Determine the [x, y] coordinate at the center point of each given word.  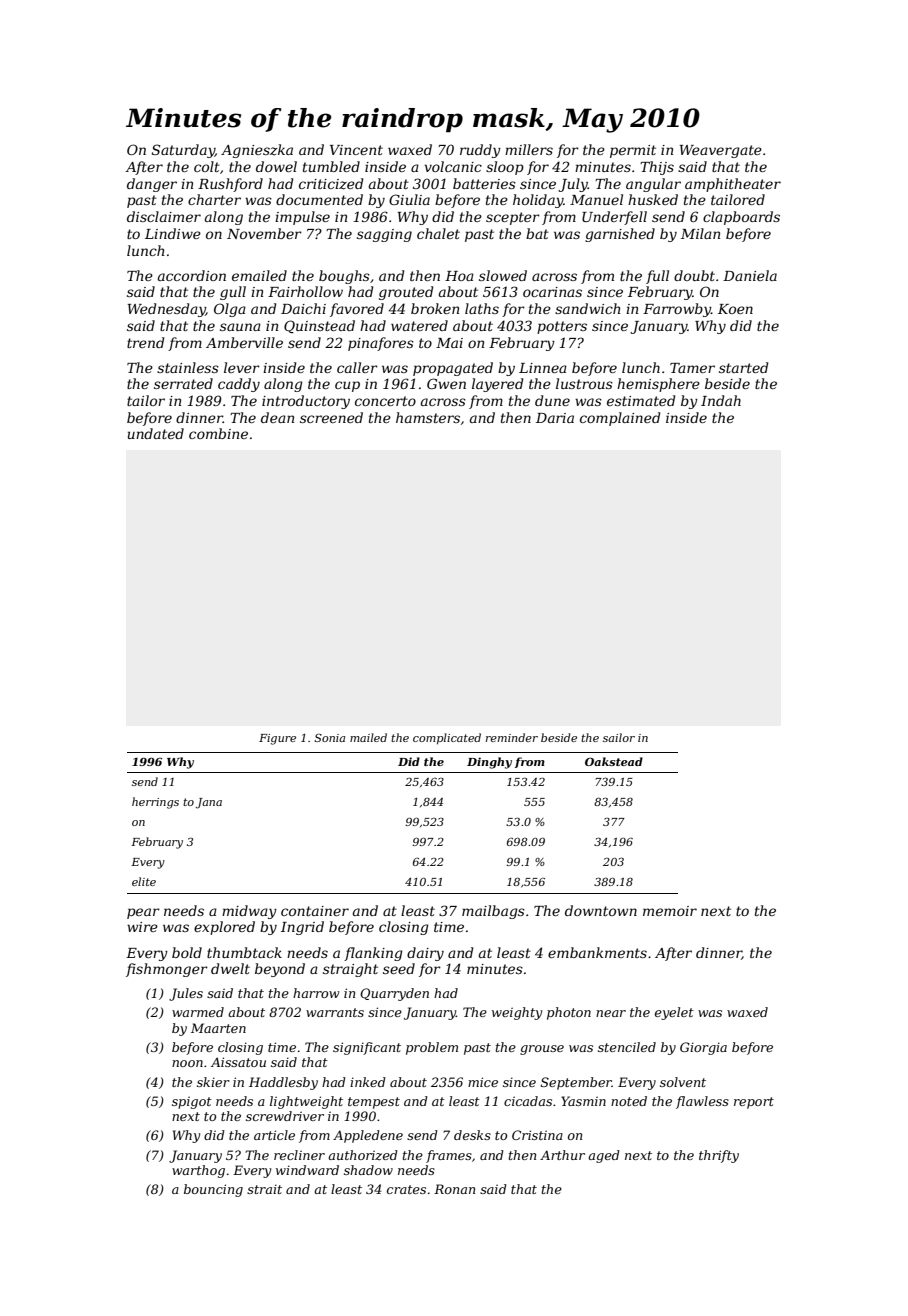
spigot [192, 1102]
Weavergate [721, 151]
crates [406, 1189]
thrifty [719, 1156]
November [264, 233]
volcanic [453, 166]
